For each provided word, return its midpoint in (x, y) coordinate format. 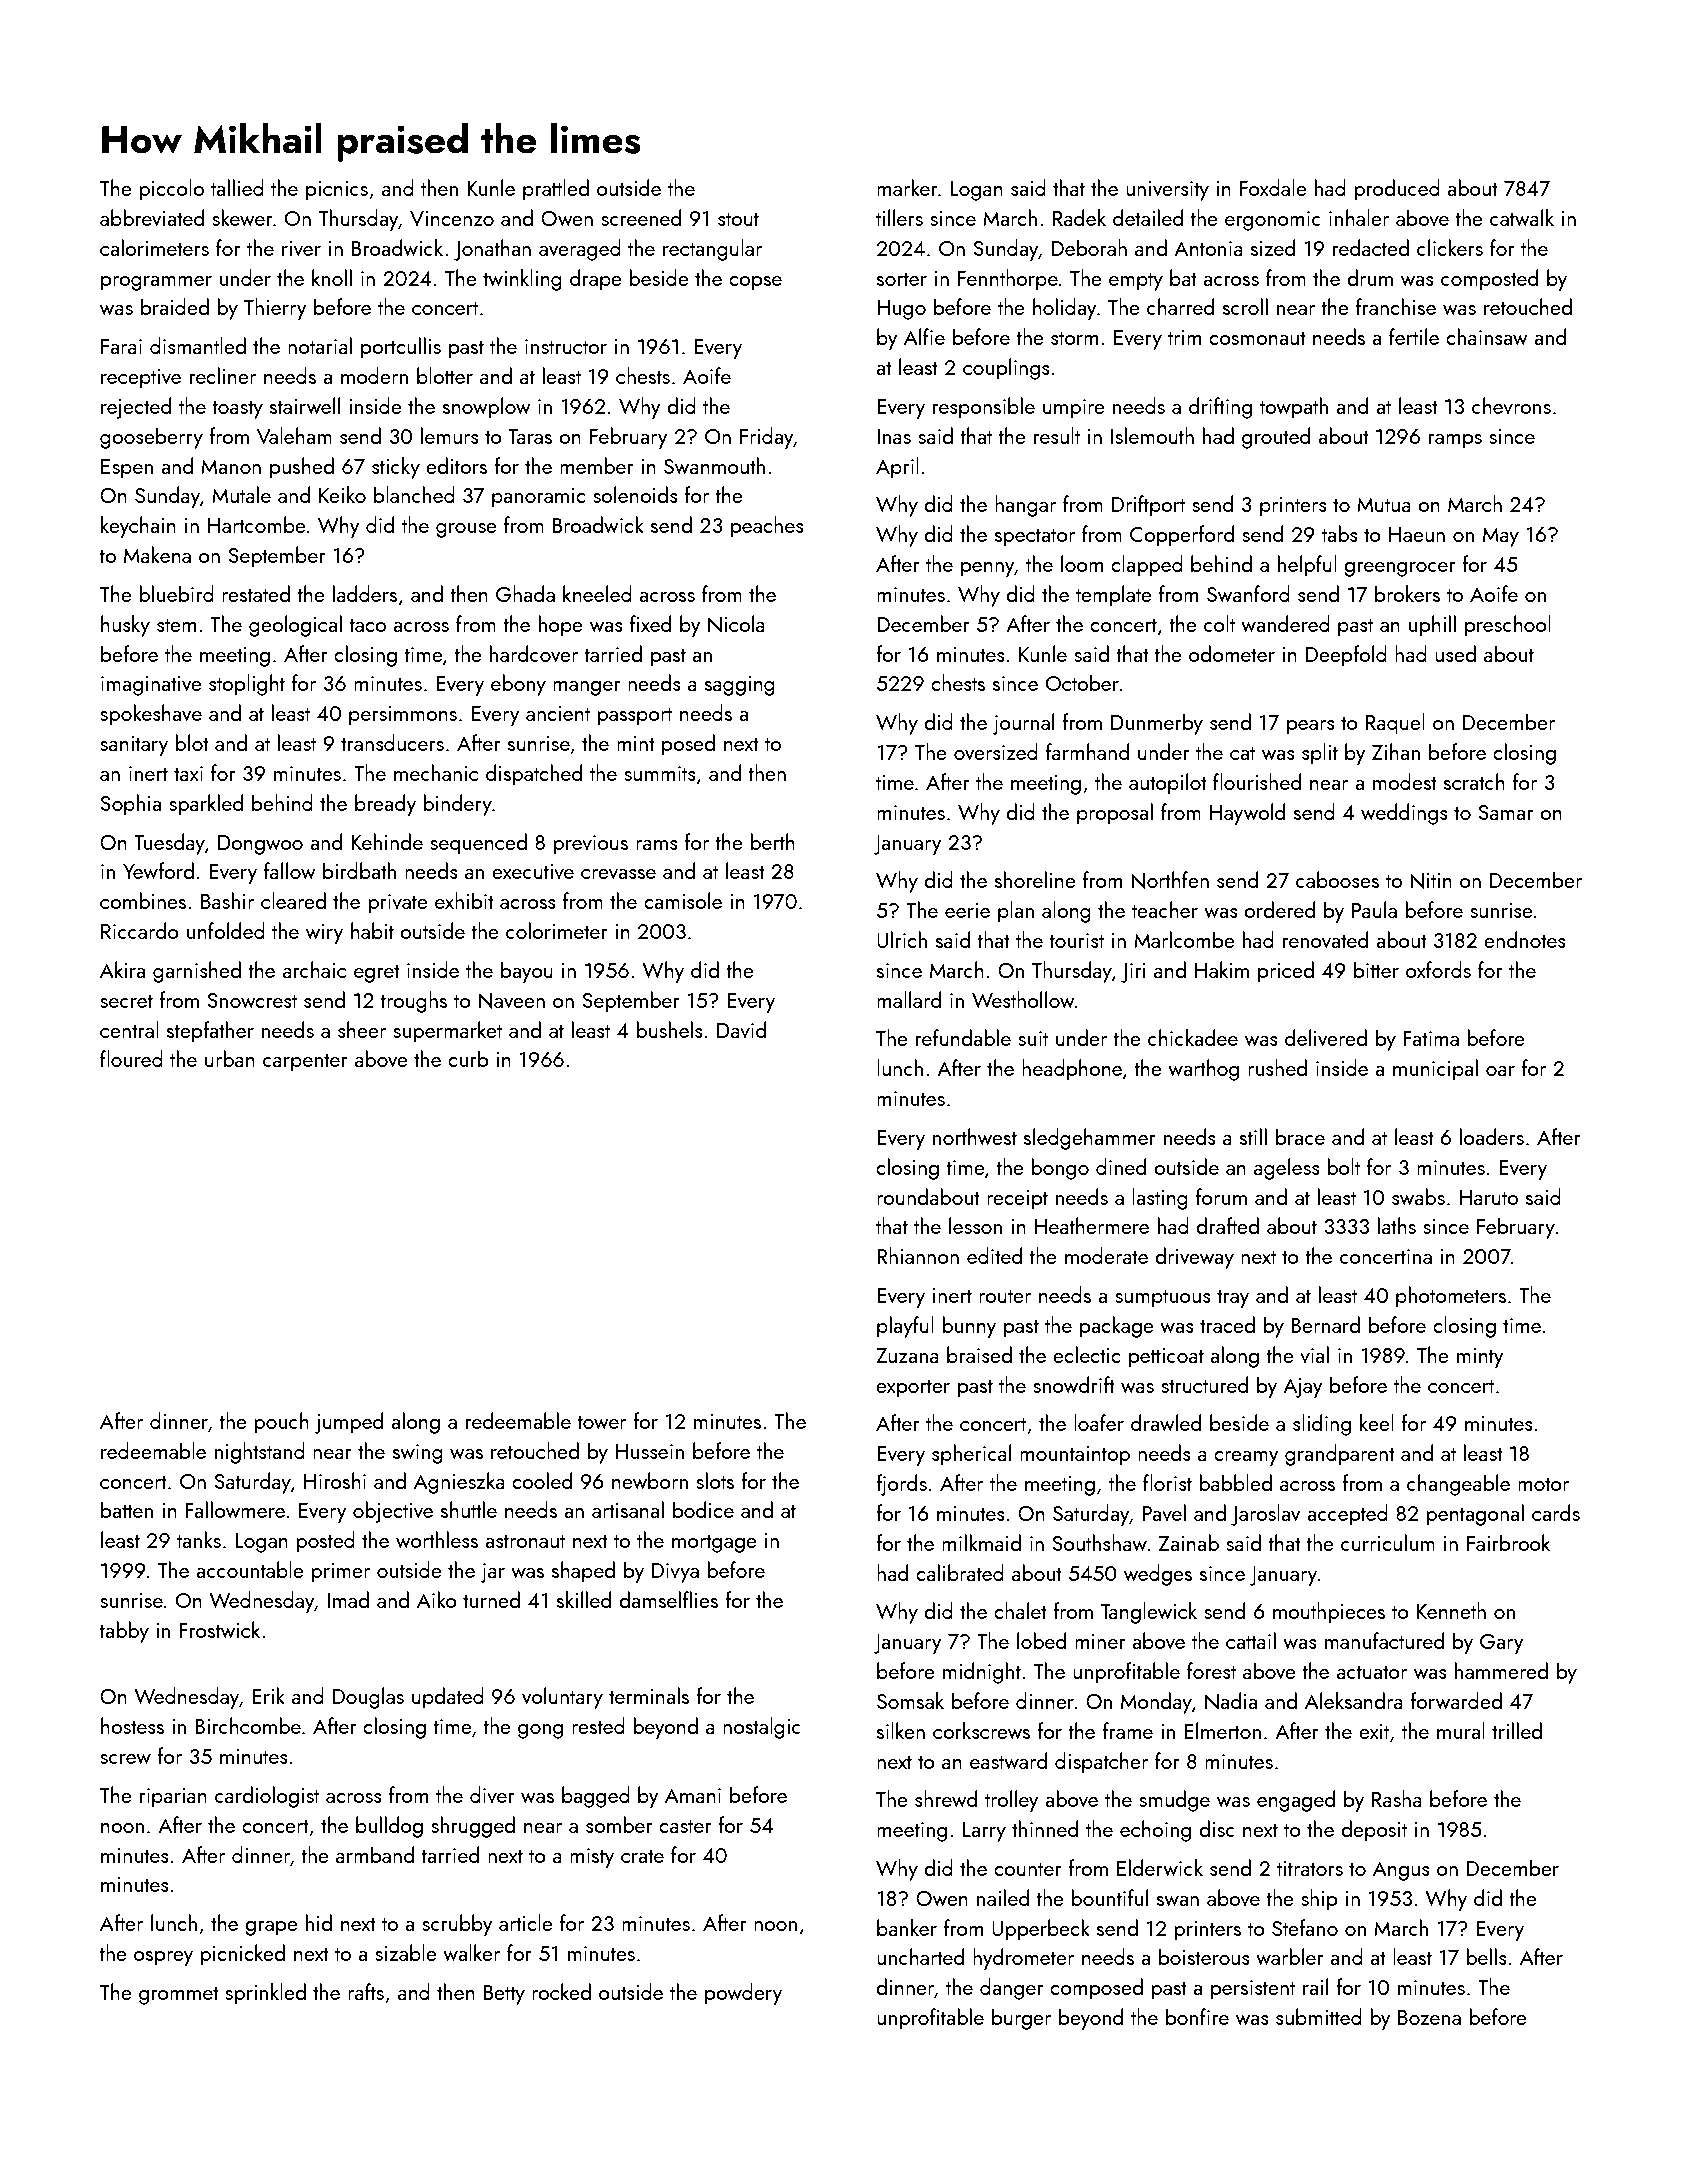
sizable (406, 1952)
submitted (1319, 2016)
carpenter (305, 1062)
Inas (894, 436)
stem (176, 625)
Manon (231, 466)
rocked (561, 1991)
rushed (1277, 1067)
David (741, 1029)
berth (772, 841)
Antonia (1208, 248)
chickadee (1193, 1037)
